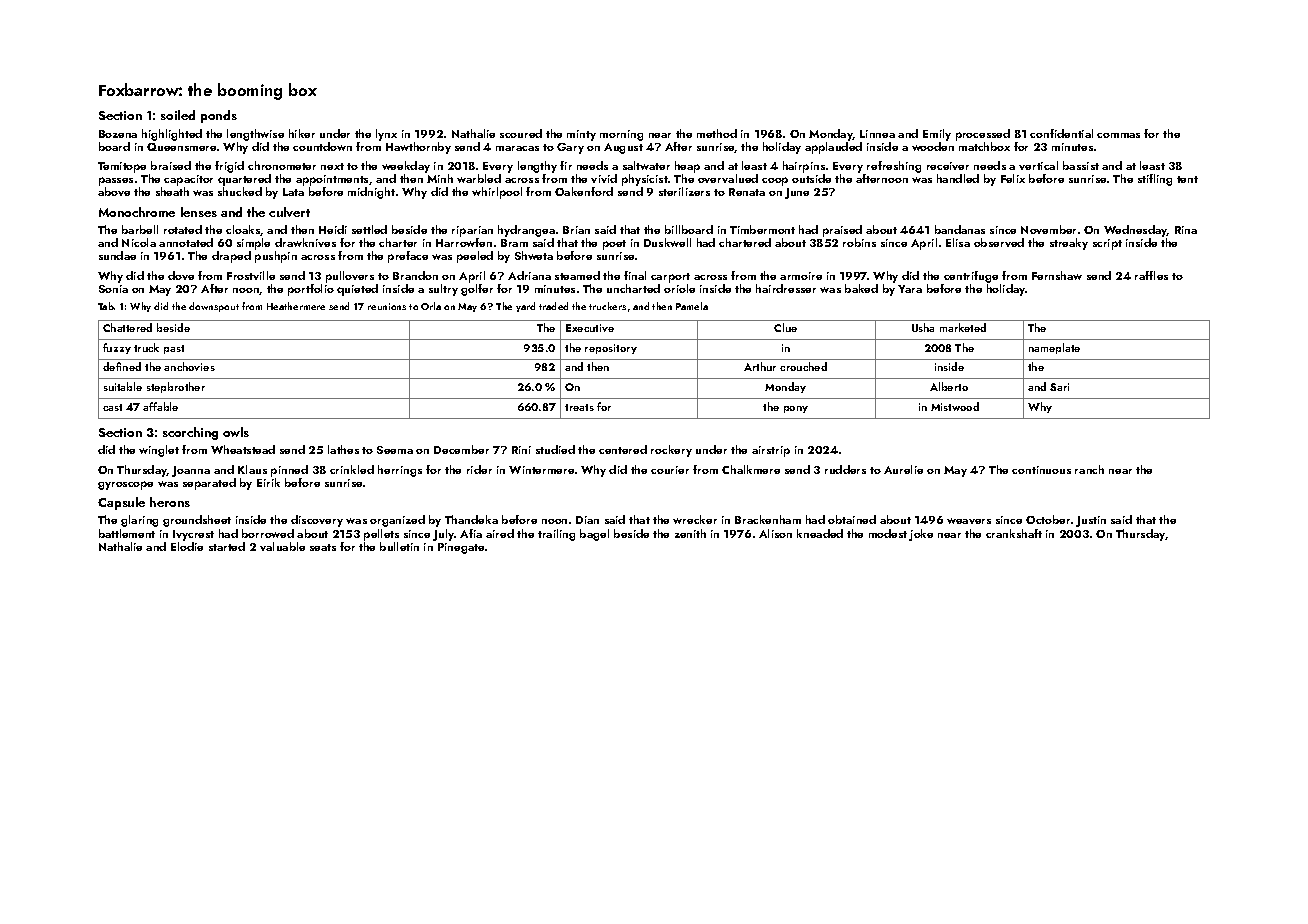 Image resolution: width=1308 pixels, height=924 pixels. What do you see at coordinates (971, 277) in the screenshot?
I see `centrifuge` at bounding box center [971, 277].
